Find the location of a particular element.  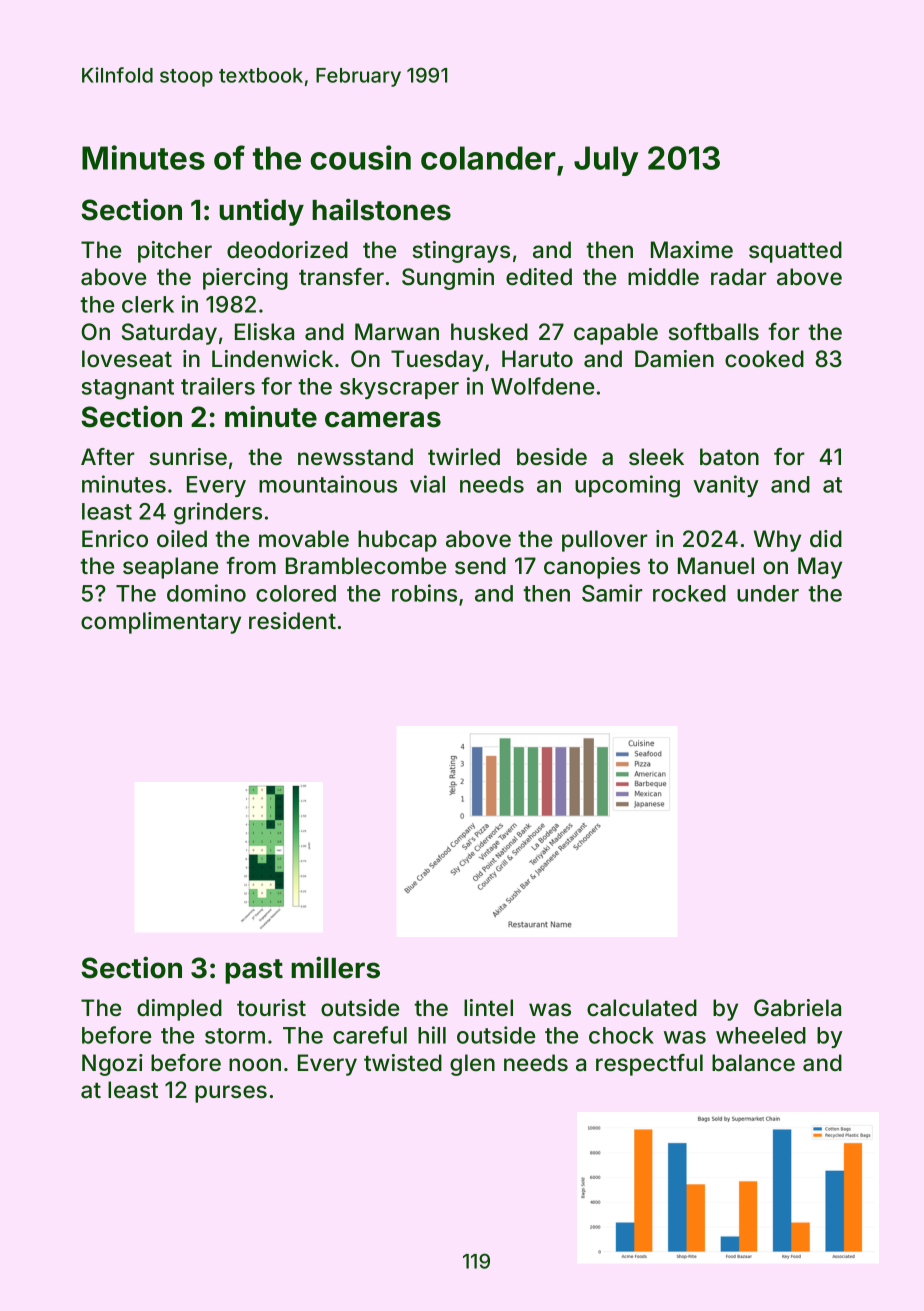

squatted is located at coordinates (795, 252).
